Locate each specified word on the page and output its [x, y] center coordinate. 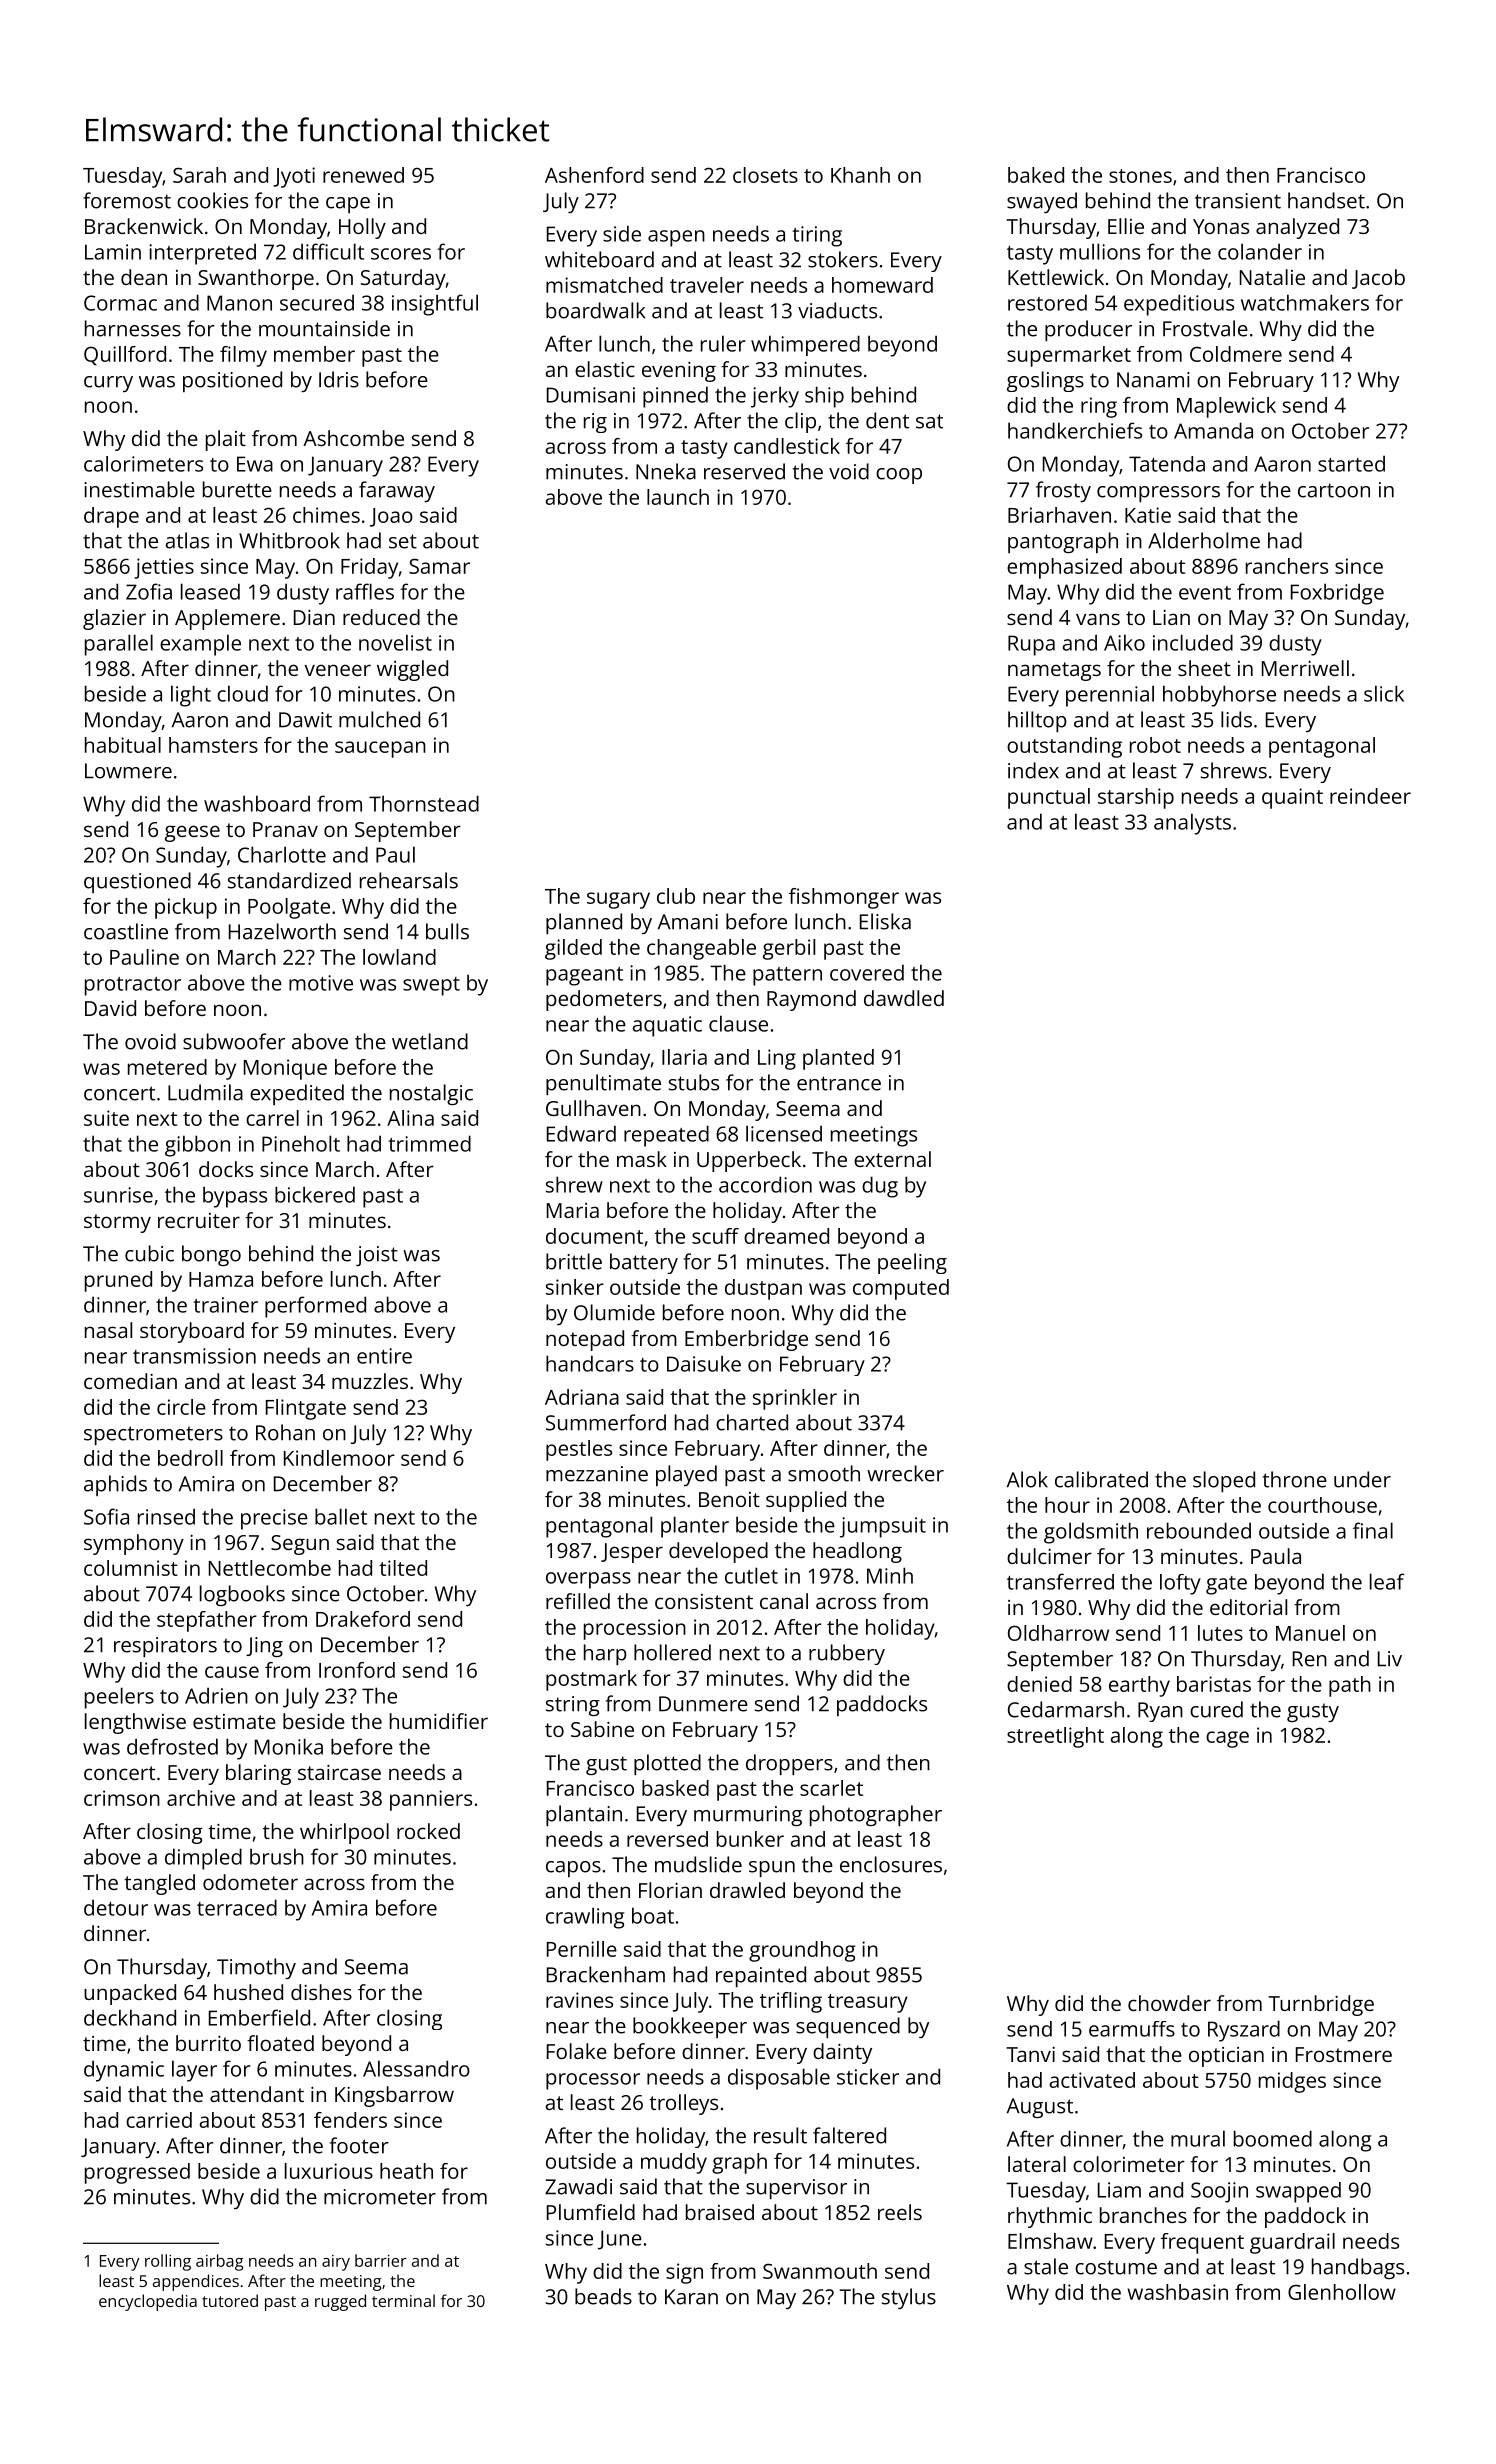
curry [108, 384]
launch [678, 497]
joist [377, 1256]
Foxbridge [1337, 594]
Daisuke [704, 1363]
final [1373, 1530]
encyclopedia [148, 2302]
